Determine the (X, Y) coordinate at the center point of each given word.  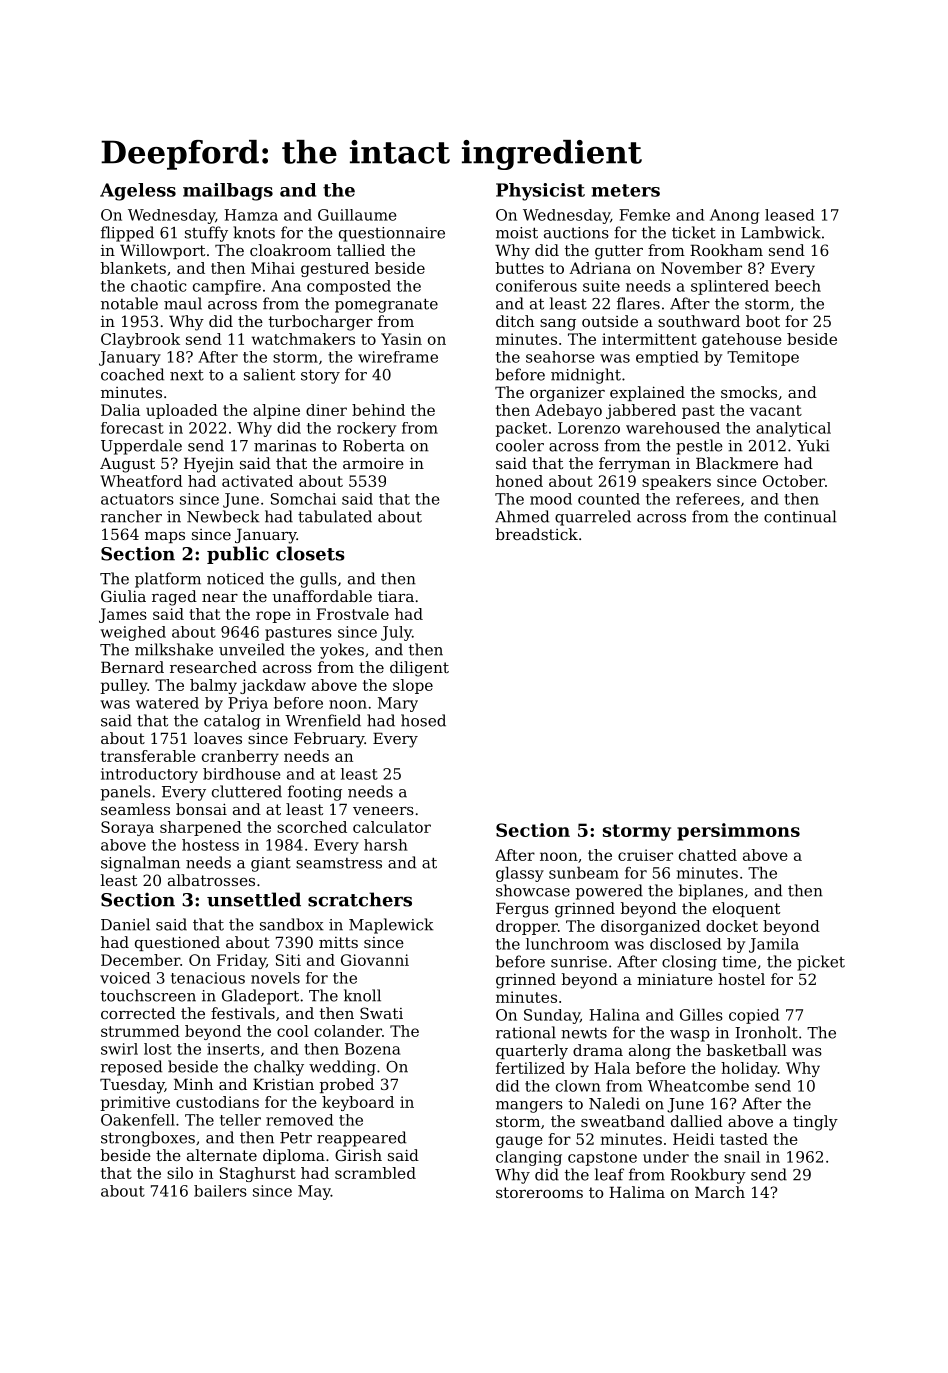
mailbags (228, 192)
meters (625, 190)
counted (609, 499)
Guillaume (357, 215)
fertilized (530, 1068)
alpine (276, 411)
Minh (193, 1084)
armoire (373, 463)
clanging (529, 1158)
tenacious (208, 978)
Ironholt (766, 1032)
